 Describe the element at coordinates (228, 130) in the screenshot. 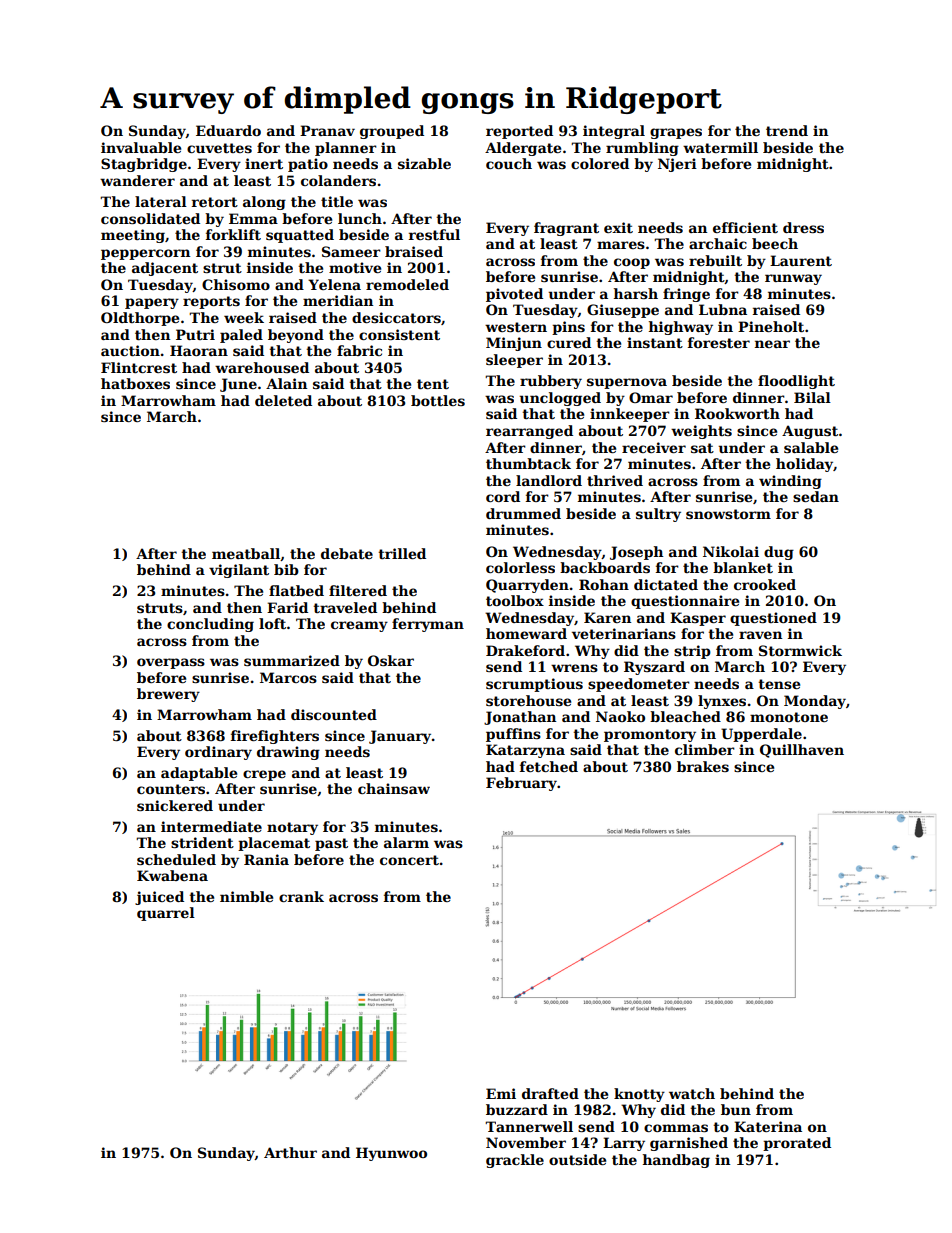

I see `Eduardo` at that location.
